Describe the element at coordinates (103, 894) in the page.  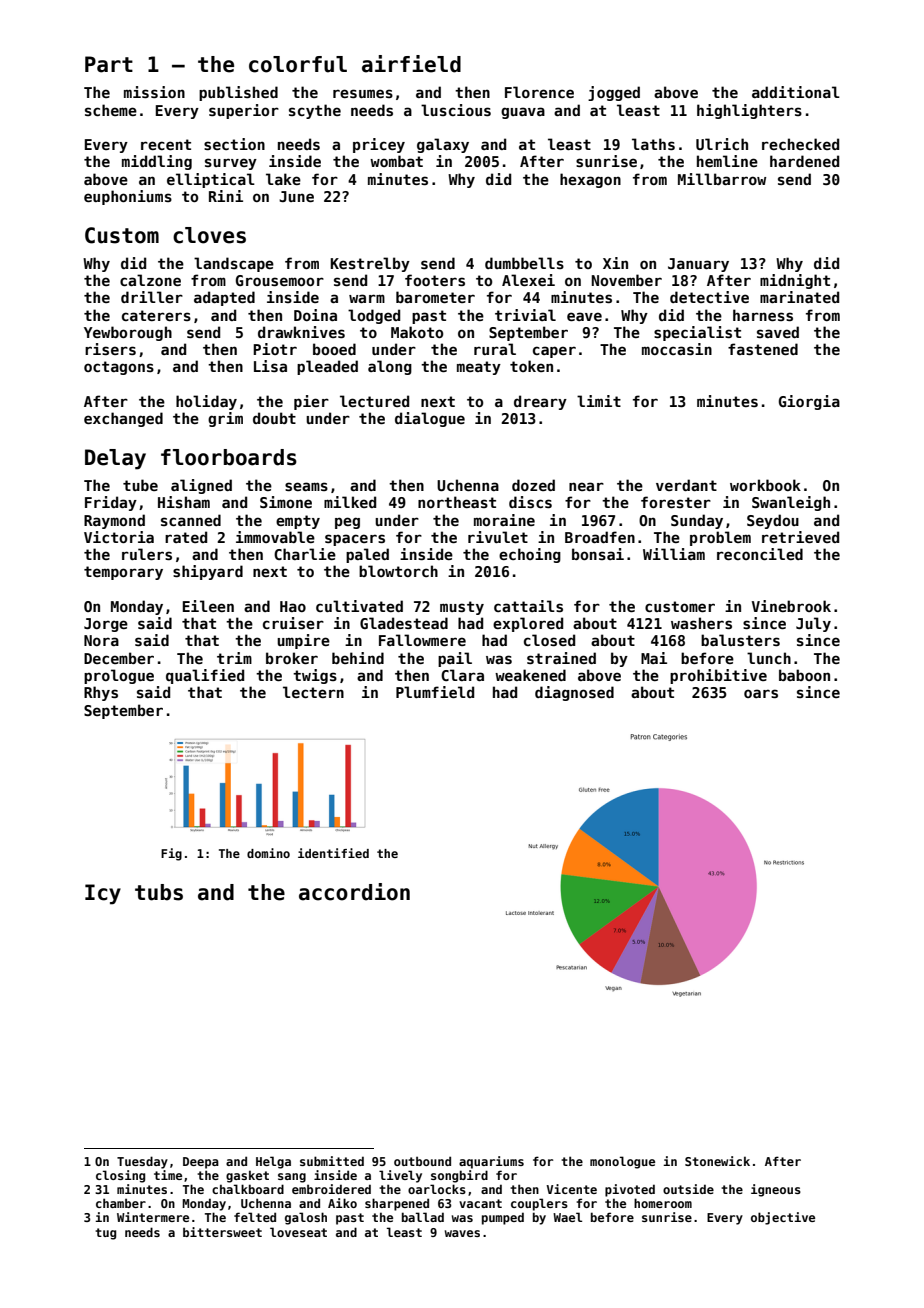
I see `Icy` at that location.
